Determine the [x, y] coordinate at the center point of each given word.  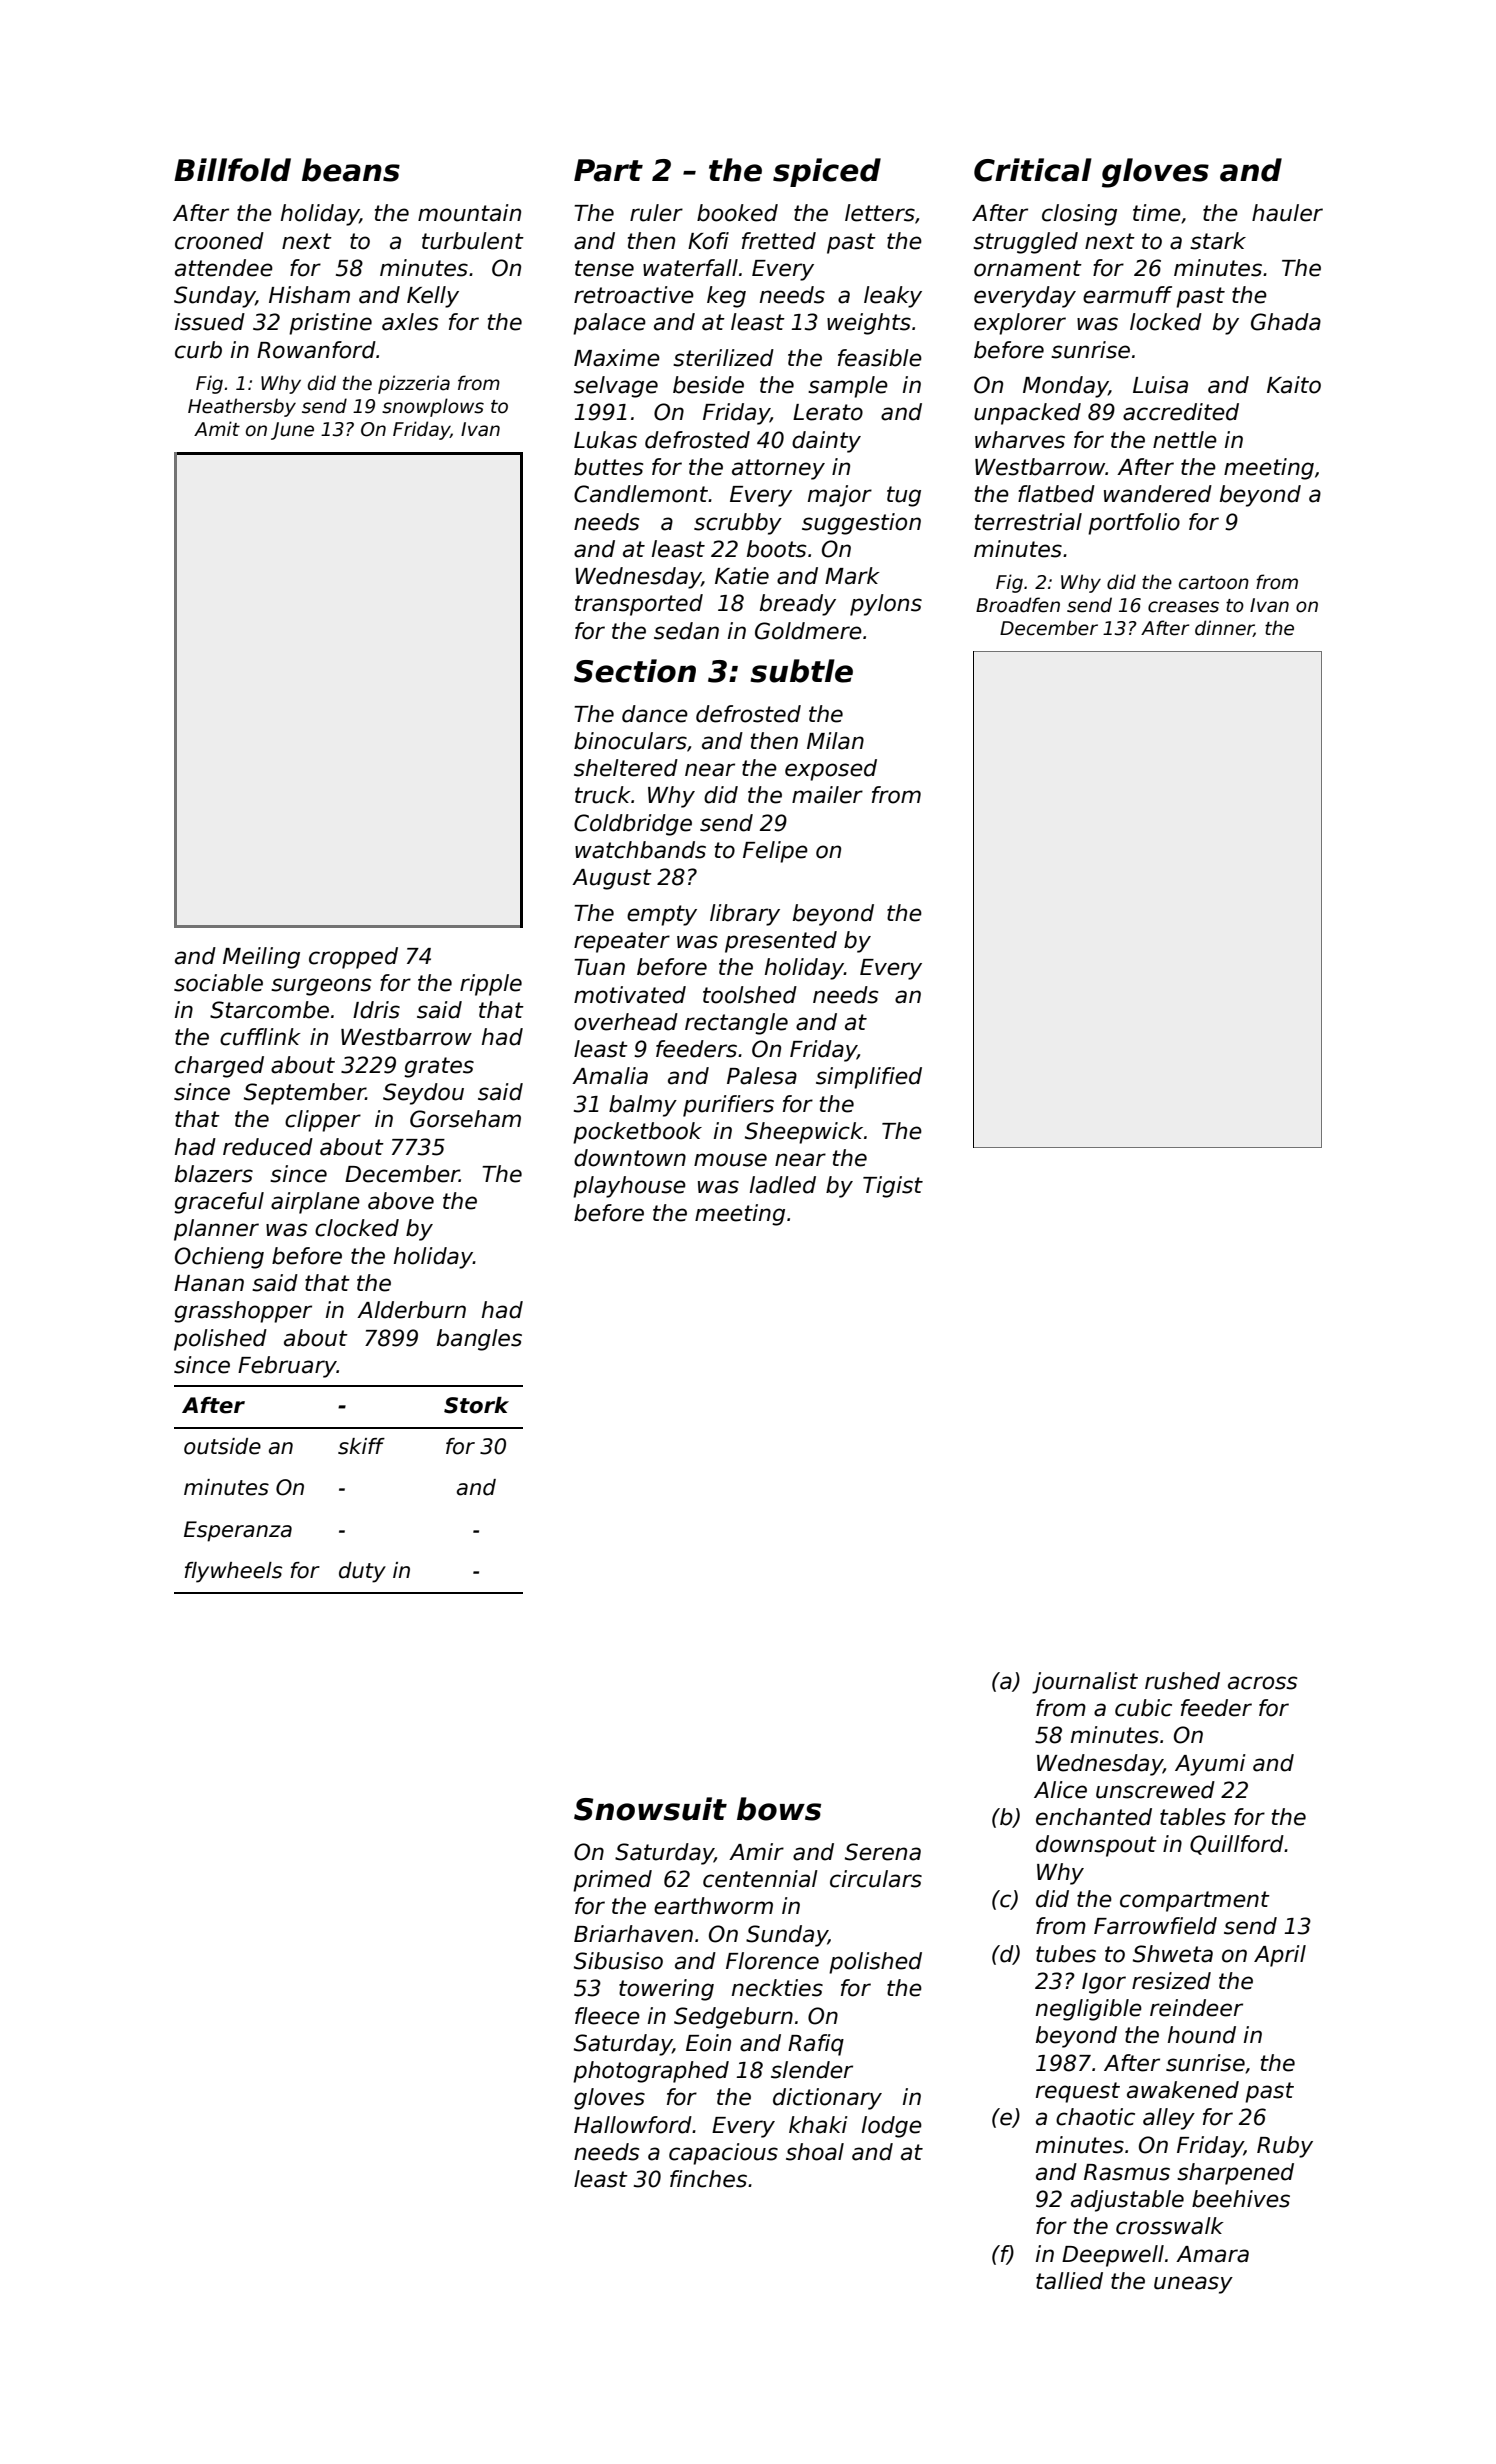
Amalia [610, 1076]
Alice [1060, 1790]
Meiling [261, 958]
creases [1183, 607]
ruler [656, 213]
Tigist [893, 1187]
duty [362, 1572]
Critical [1033, 170]
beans [351, 170]
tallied [1069, 2281]
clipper [323, 1121]
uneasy [1193, 2285]
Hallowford [633, 2125]
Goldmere [808, 631]
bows [779, 1809]
